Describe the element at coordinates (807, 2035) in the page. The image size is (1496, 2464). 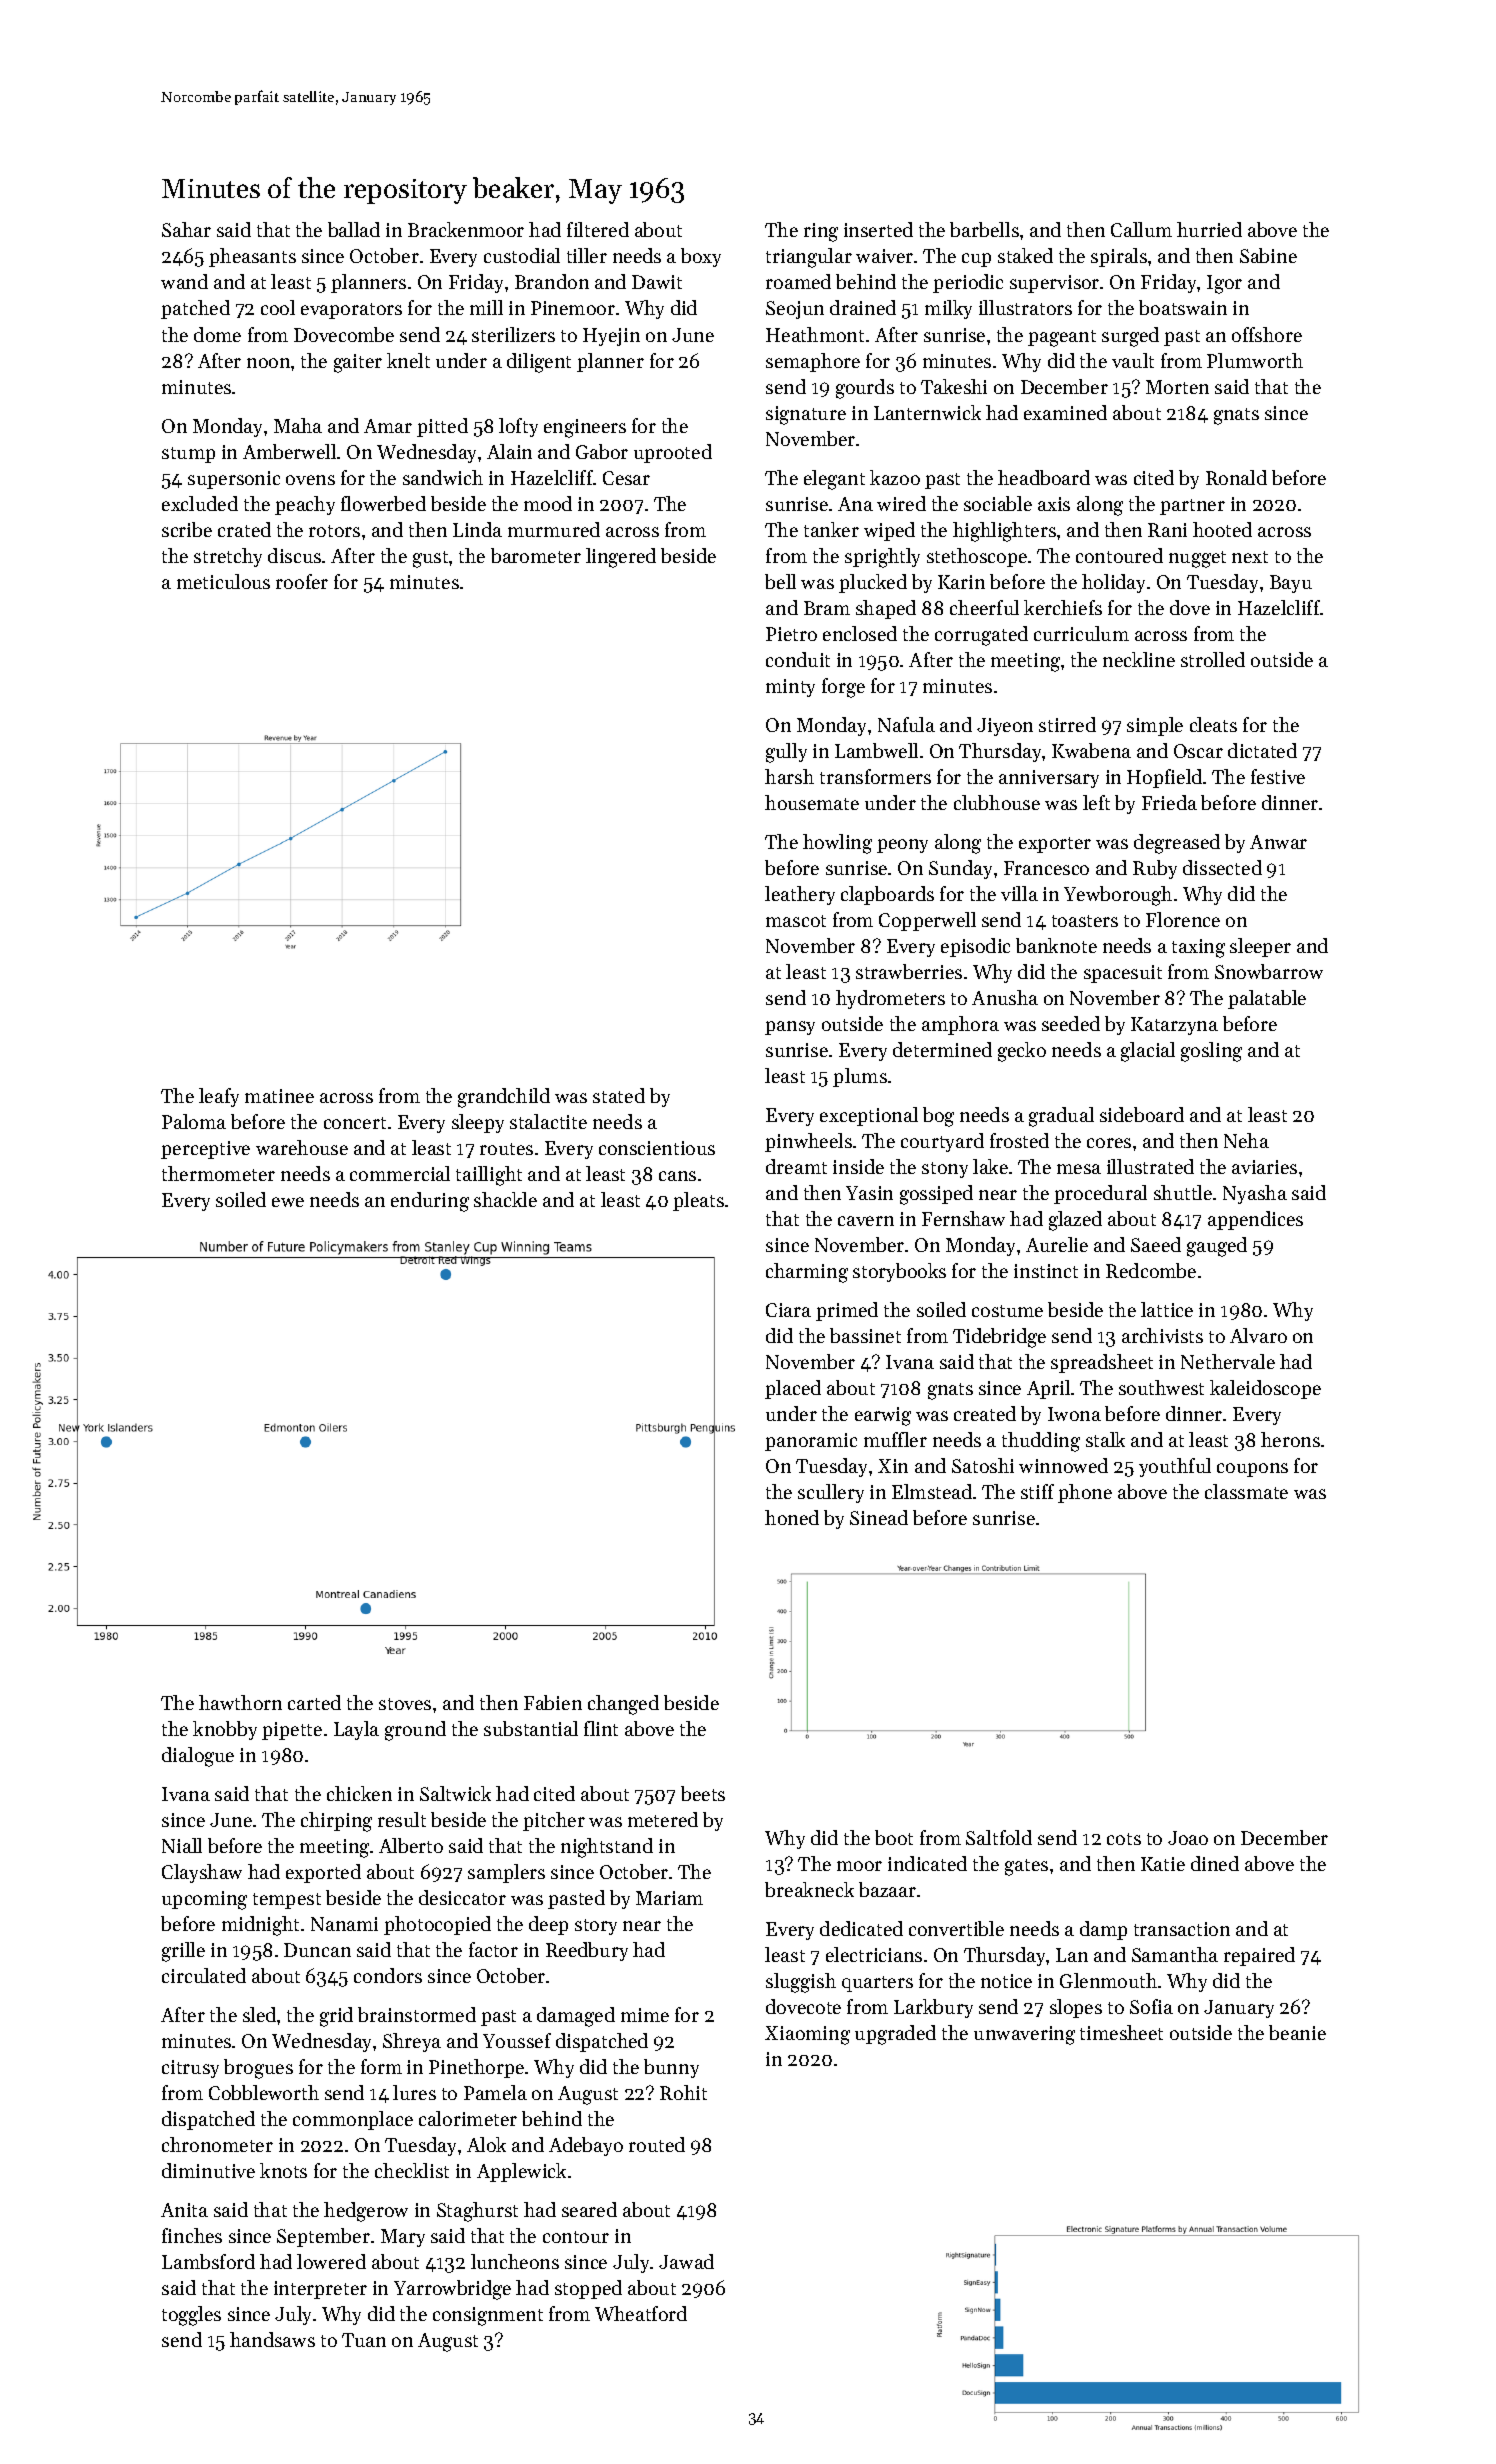
I see `Xiaoming` at that location.
